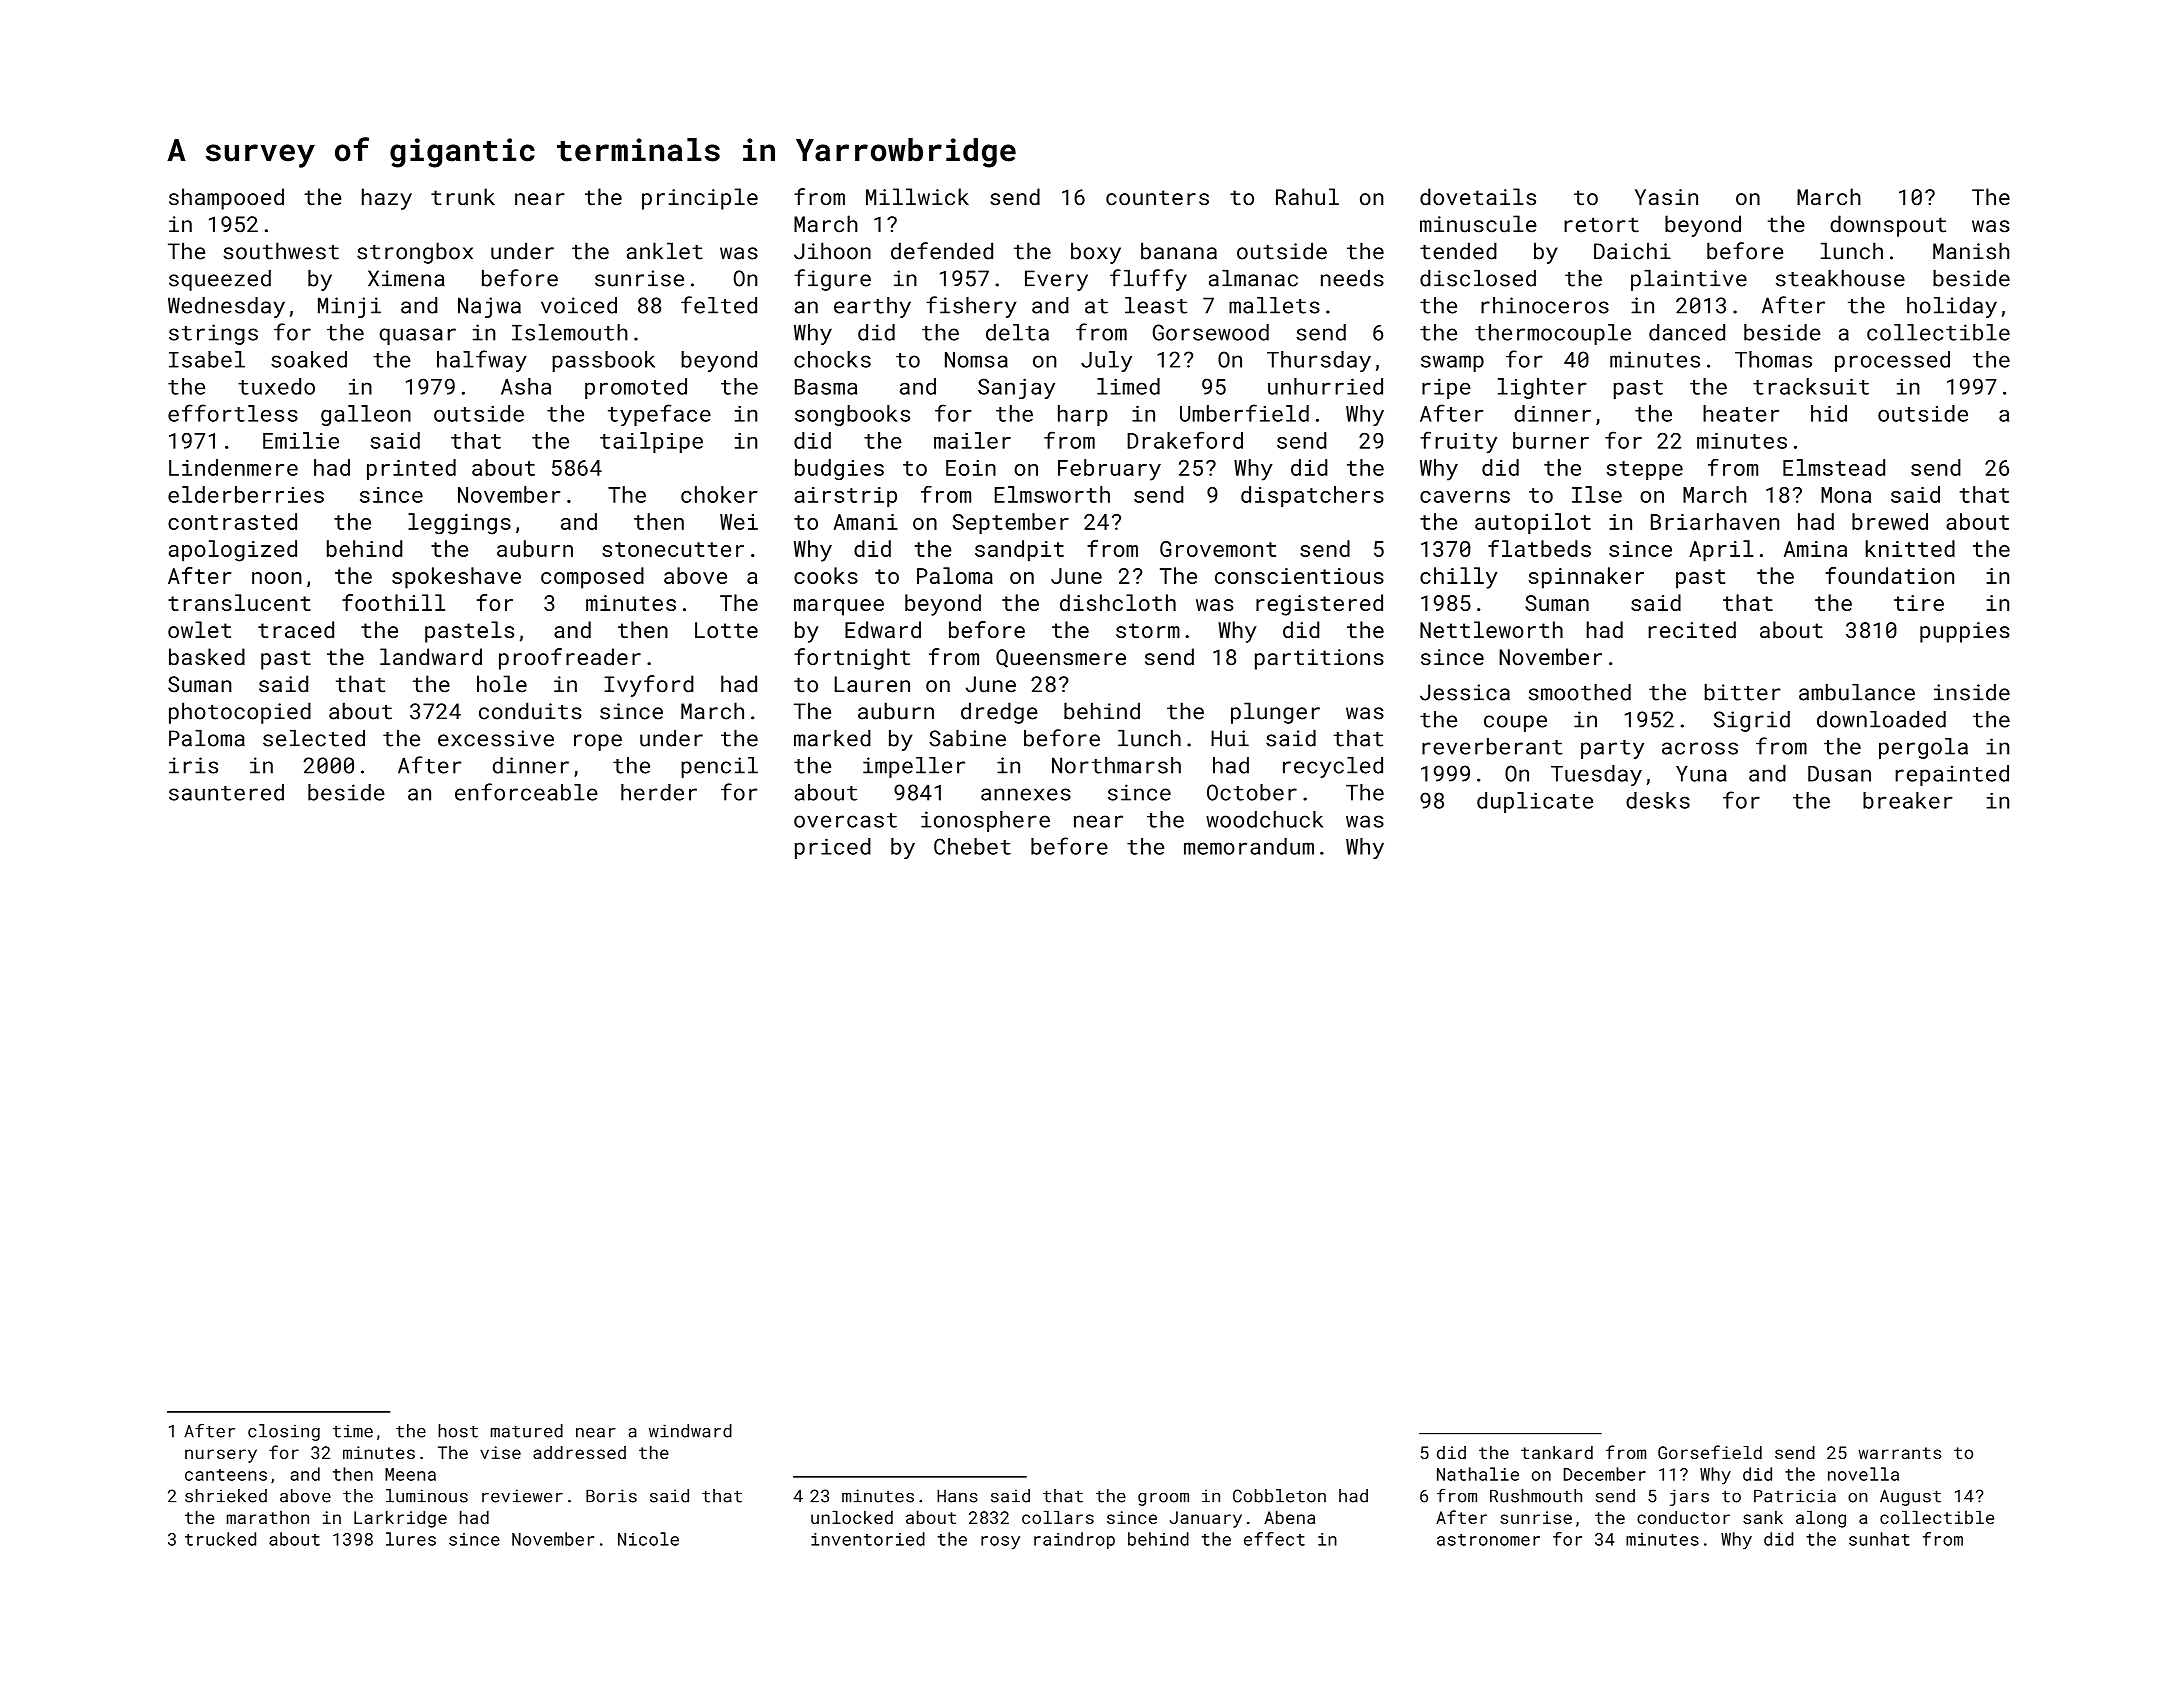 This page has height=1683, width=2178. What do you see at coordinates (1815, 549) in the page?
I see `Amina` at bounding box center [1815, 549].
